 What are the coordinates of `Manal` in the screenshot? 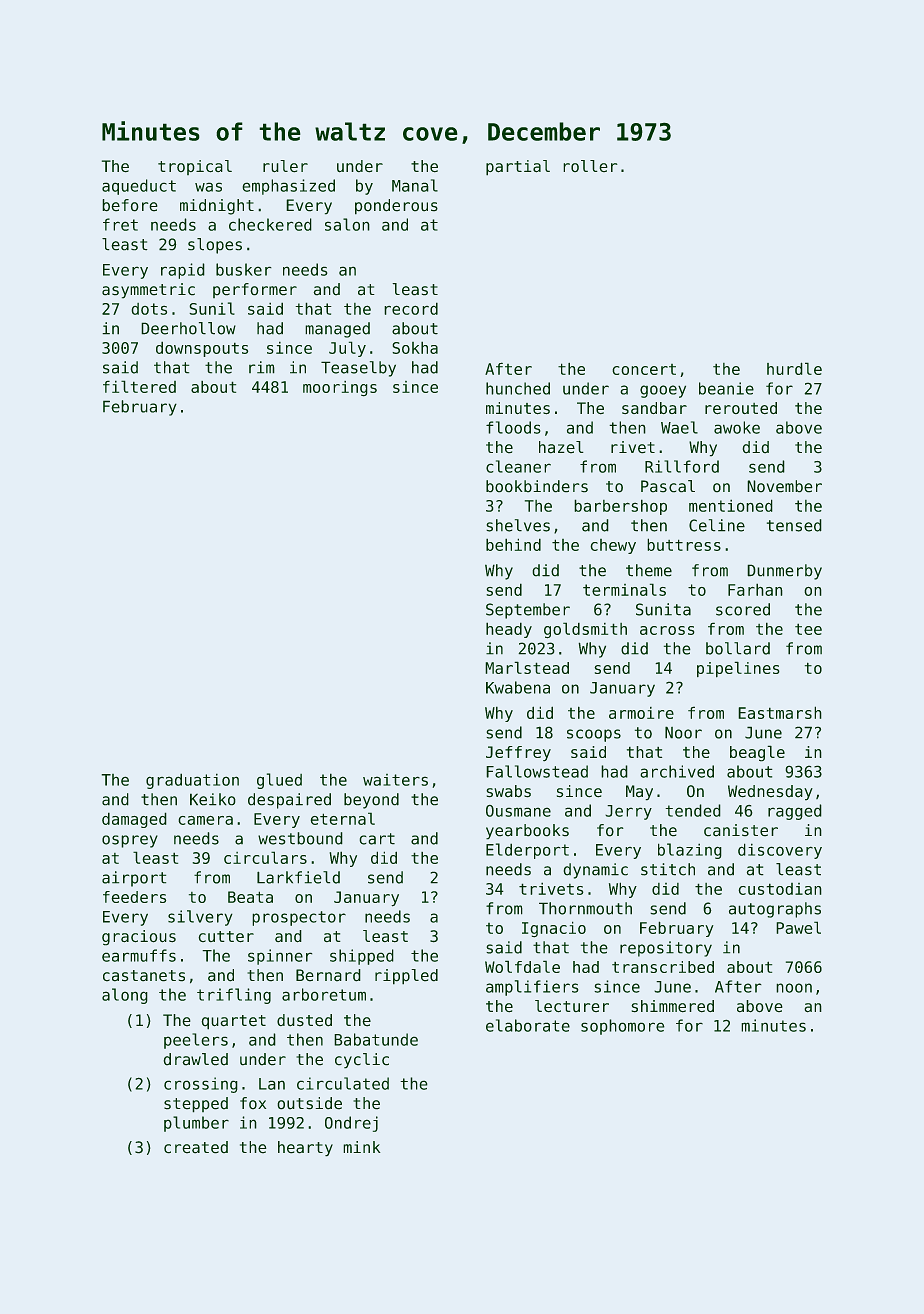 It's located at (415, 185).
